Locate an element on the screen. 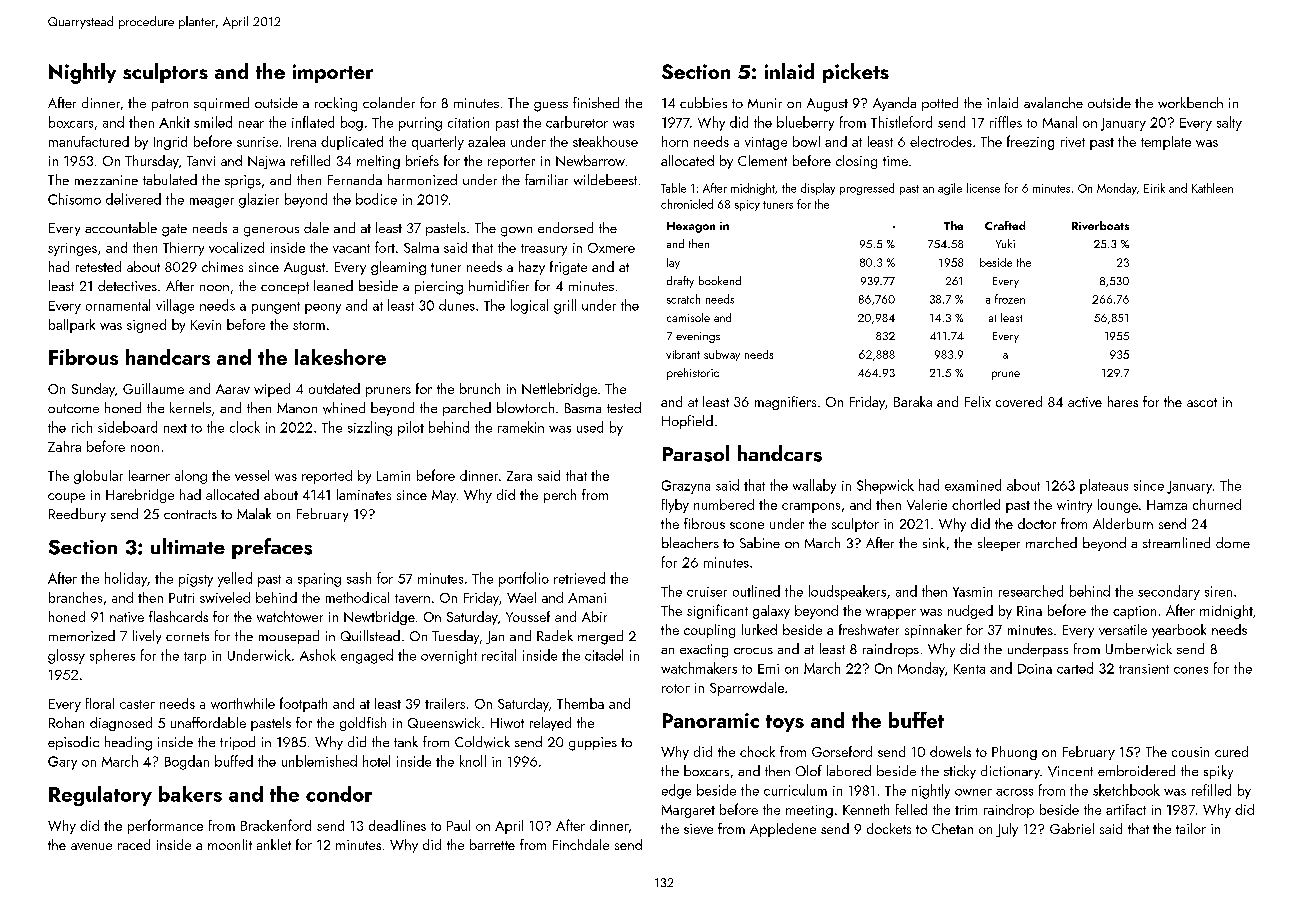  logical is located at coordinates (529, 306).
